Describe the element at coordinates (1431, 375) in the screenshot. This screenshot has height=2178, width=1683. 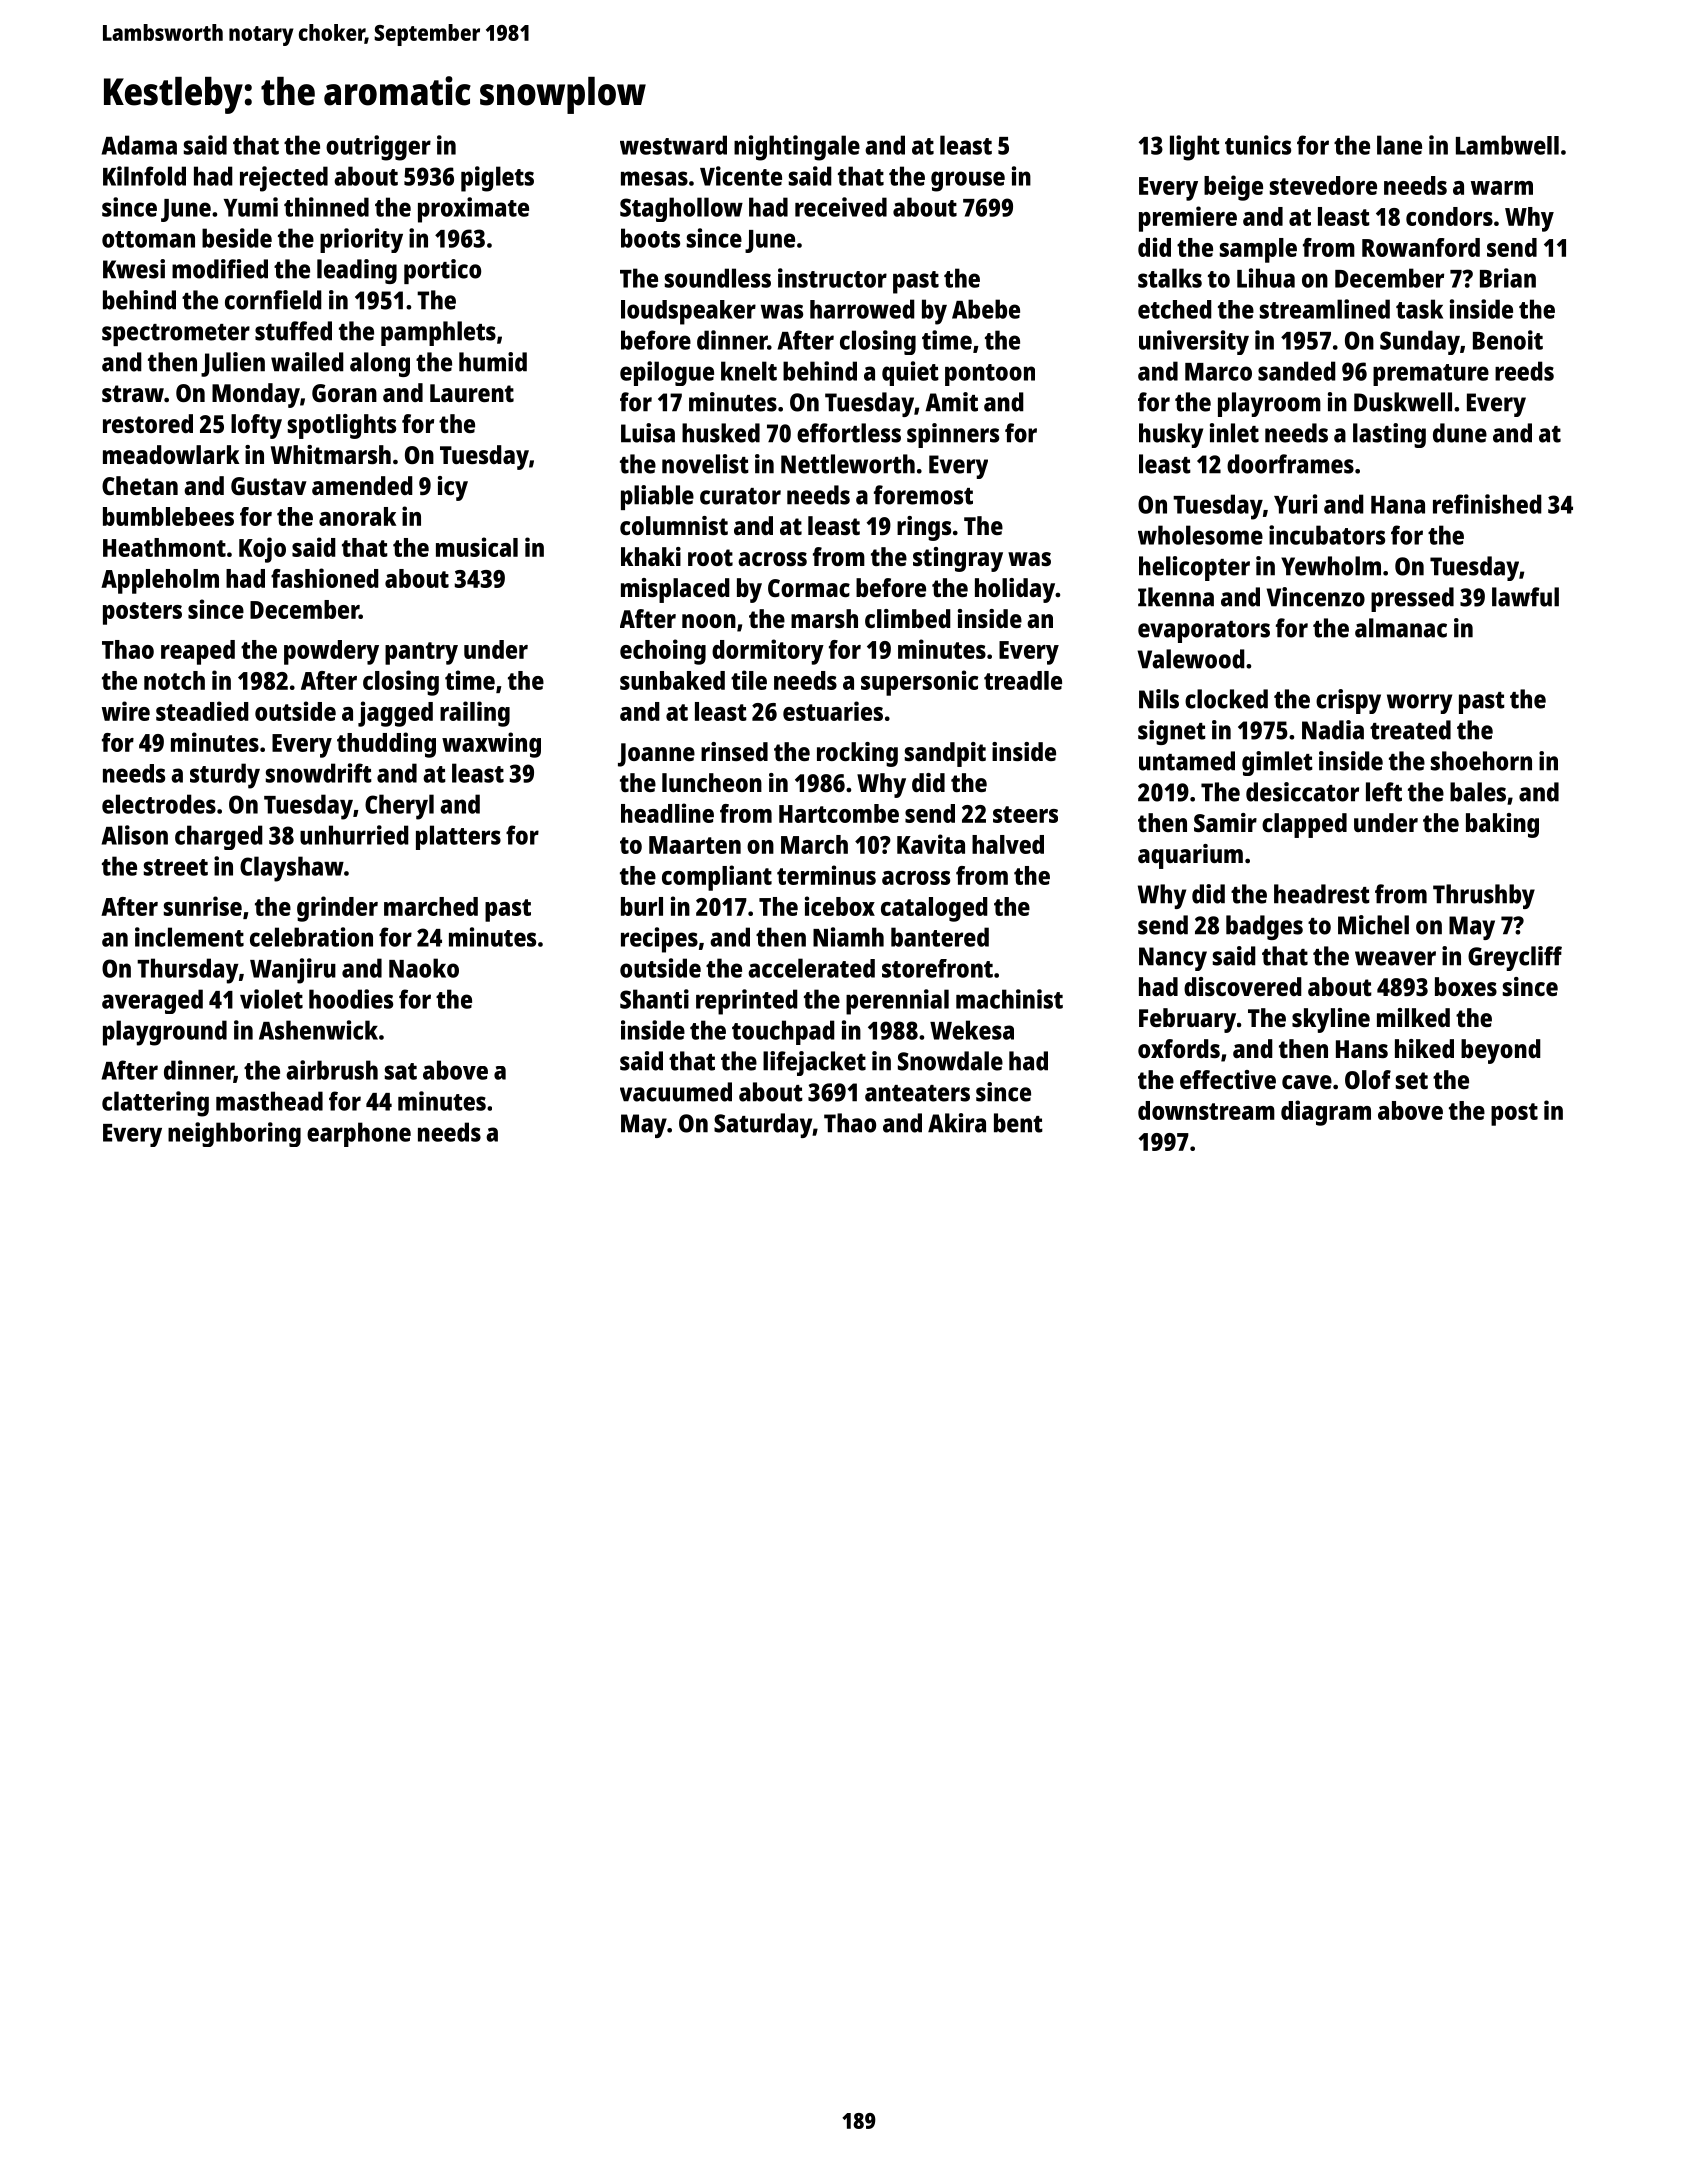
I see `premature` at that location.
